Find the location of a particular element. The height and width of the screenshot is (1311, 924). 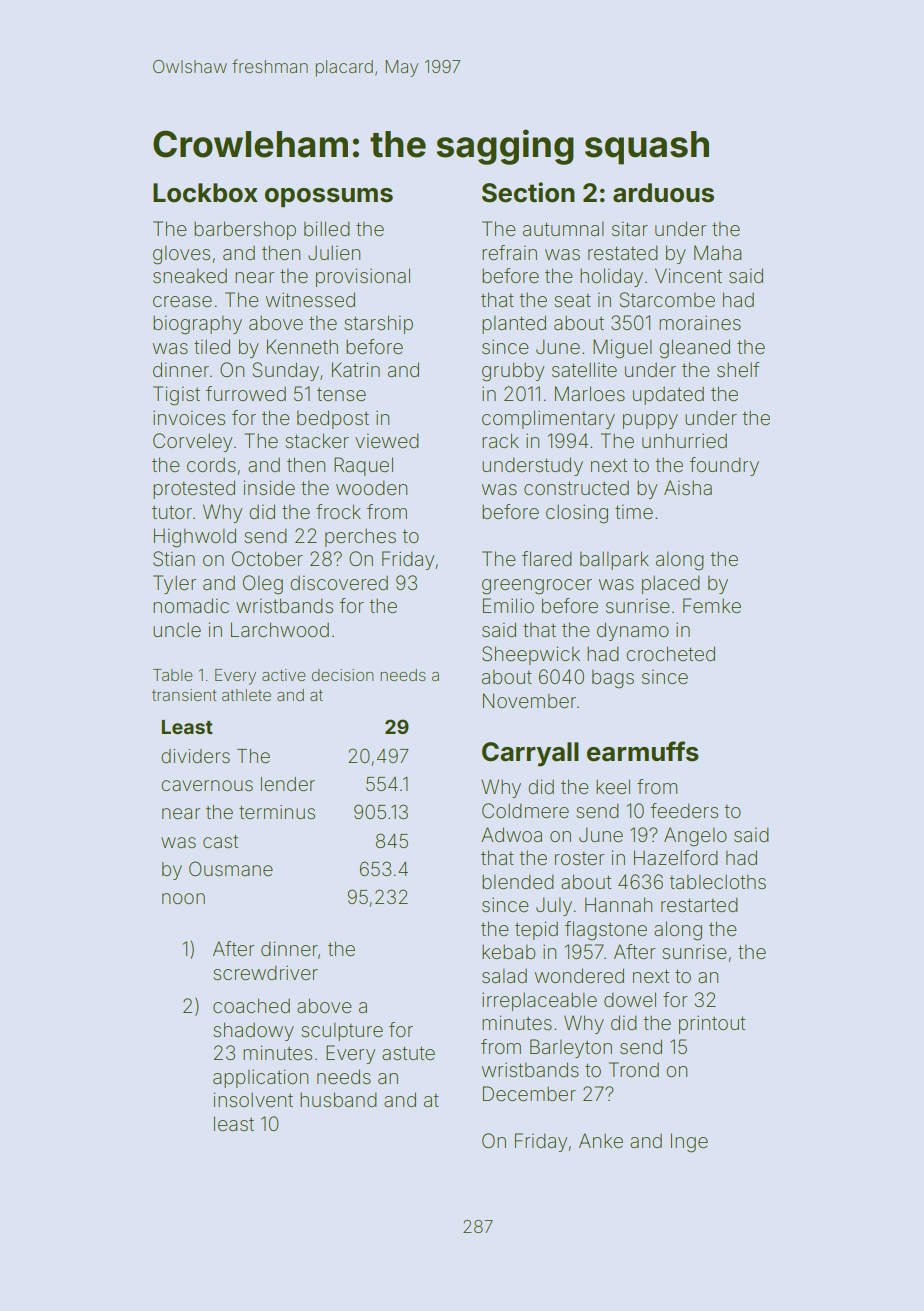

arduous is located at coordinates (663, 193).
